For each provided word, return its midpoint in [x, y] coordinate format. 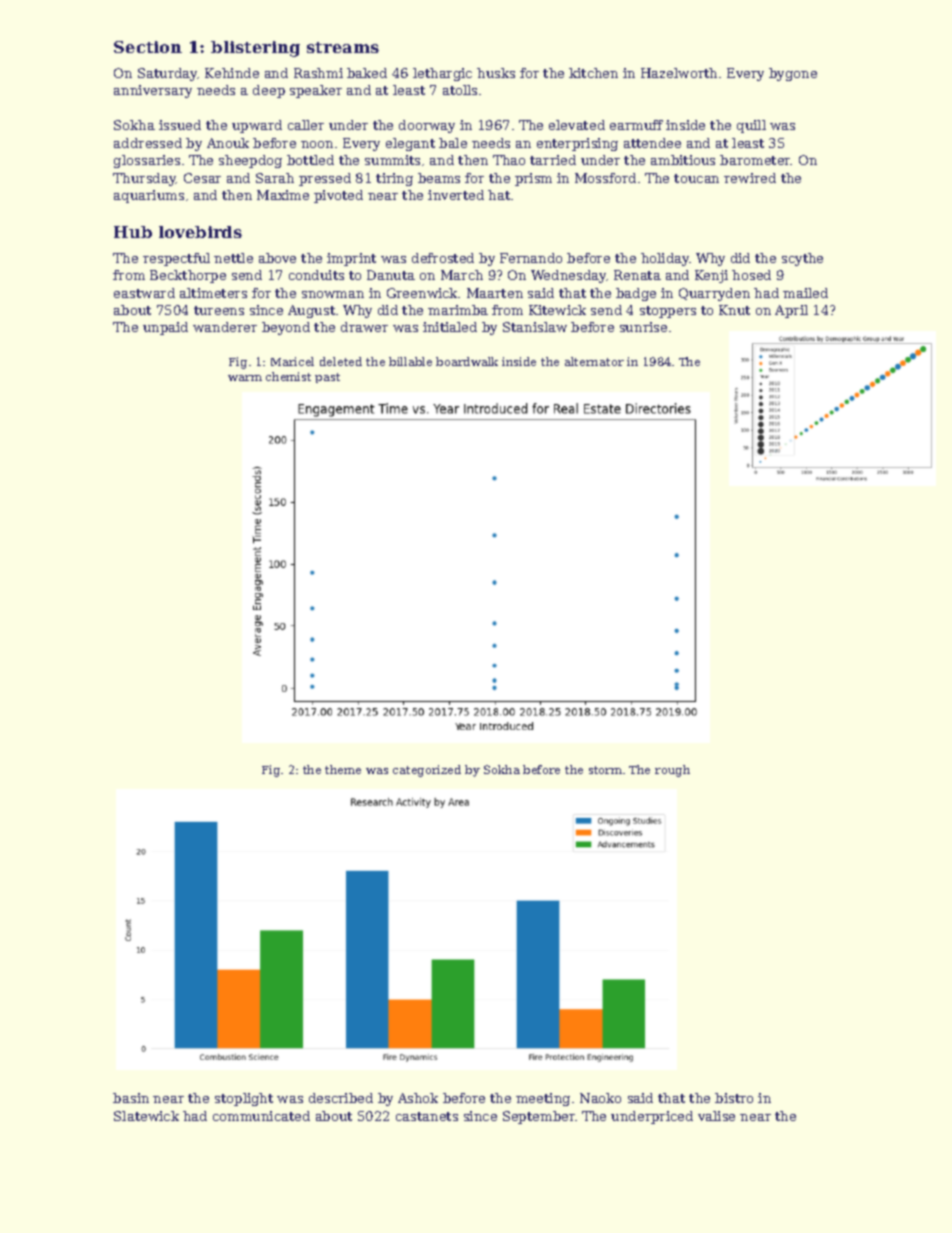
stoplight [244, 1099]
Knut [734, 310]
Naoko [600, 1098]
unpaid [165, 328]
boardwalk [467, 361]
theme [343, 769]
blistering [255, 49]
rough [672, 771]
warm [245, 378]
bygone [793, 74]
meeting [543, 1099]
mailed [805, 293]
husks [496, 73]
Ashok [418, 1098]
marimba [458, 310]
